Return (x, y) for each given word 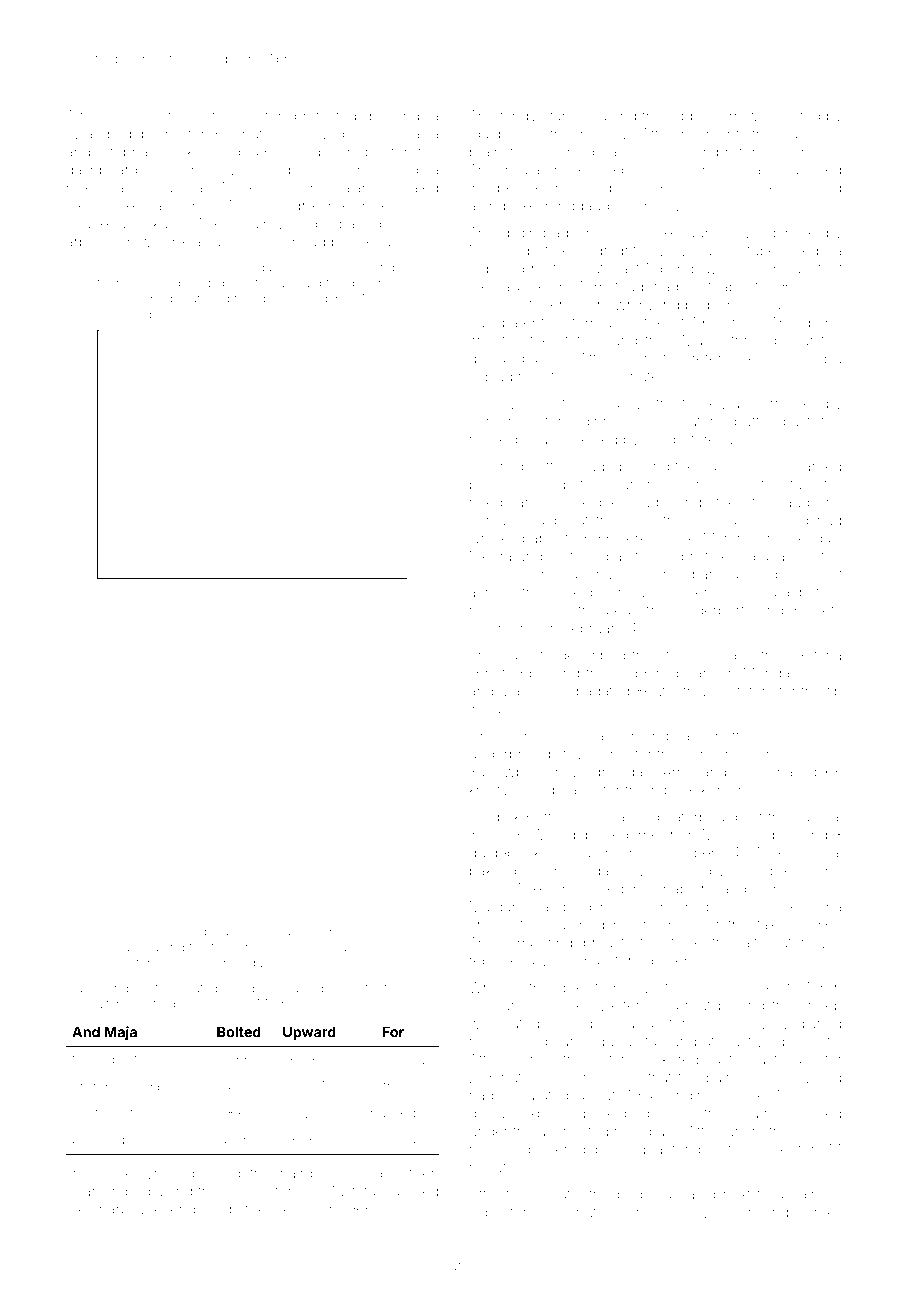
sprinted (496, 674)
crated (800, 116)
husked (393, 1113)
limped (128, 1193)
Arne (678, 772)
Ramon (492, 421)
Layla (421, 135)
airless (821, 1194)
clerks (634, 538)
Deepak (495, 818)
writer (263, 116)
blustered (124, 314)
